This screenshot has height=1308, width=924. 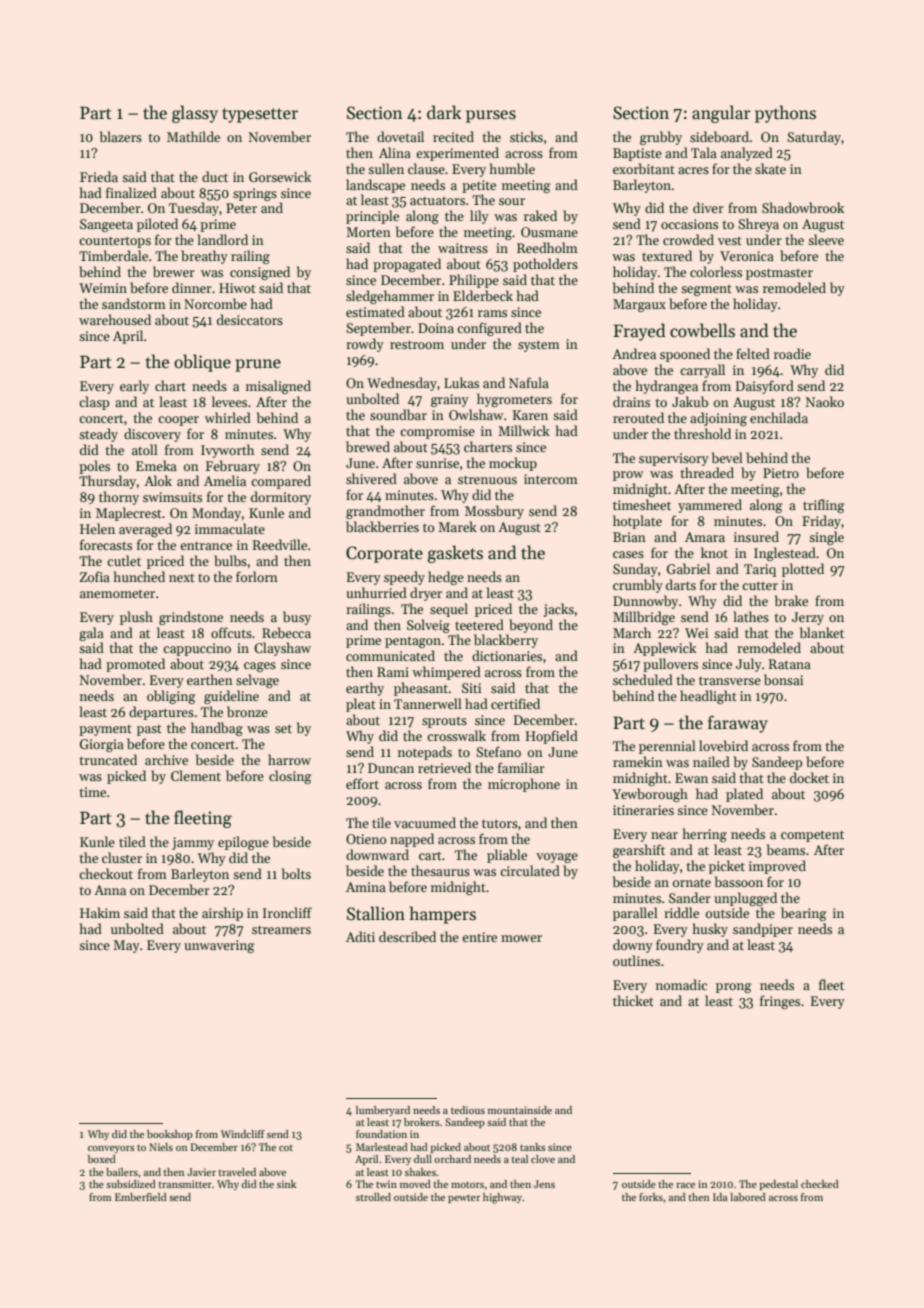 I want to click on glassy, so click(x=195, y=114).
